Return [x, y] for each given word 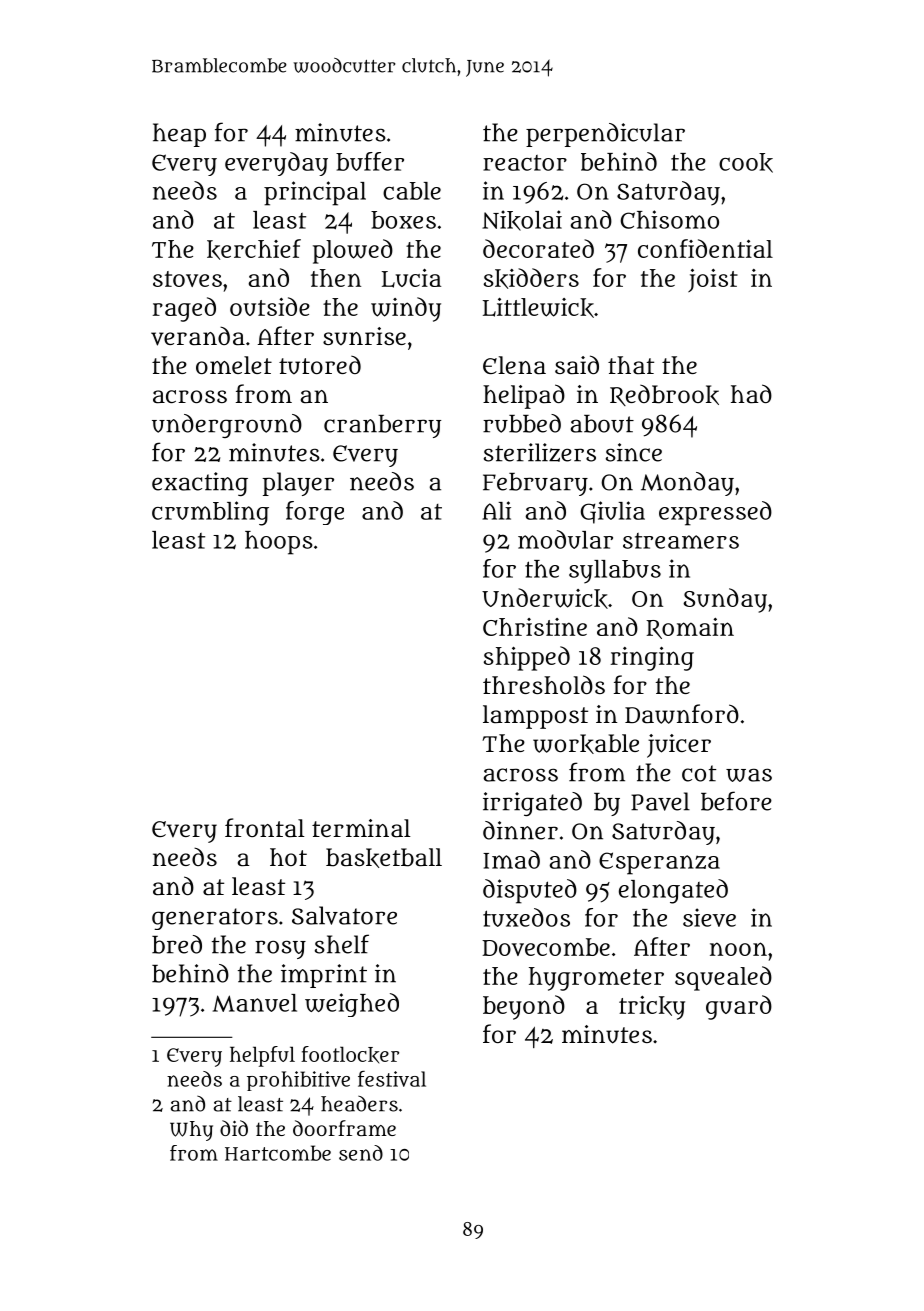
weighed [352, 1005]
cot [699, 773]
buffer [370, 161]
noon [738, 949]
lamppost [535, 717]
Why [191, 1131]
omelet [234, 365]
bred [177, 944]
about [602, 424]
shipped [527, 658]
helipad [524, 396]
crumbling [210, 513]
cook [746, 163]
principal [315, 193]
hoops [279, 543]
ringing [652, 659]
